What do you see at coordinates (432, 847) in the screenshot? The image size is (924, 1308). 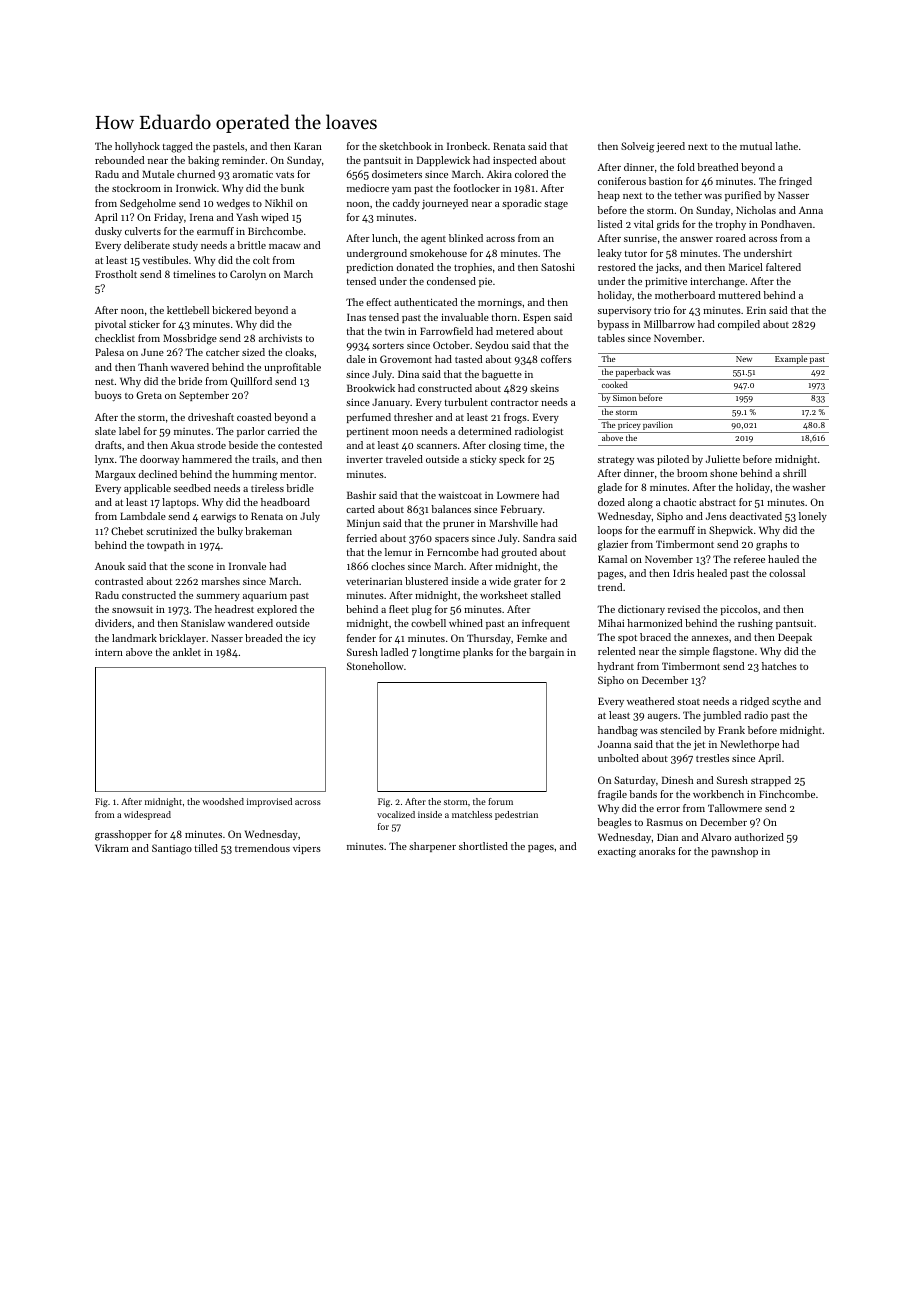 I see `sharpener` at bounding box center [432, 847].
